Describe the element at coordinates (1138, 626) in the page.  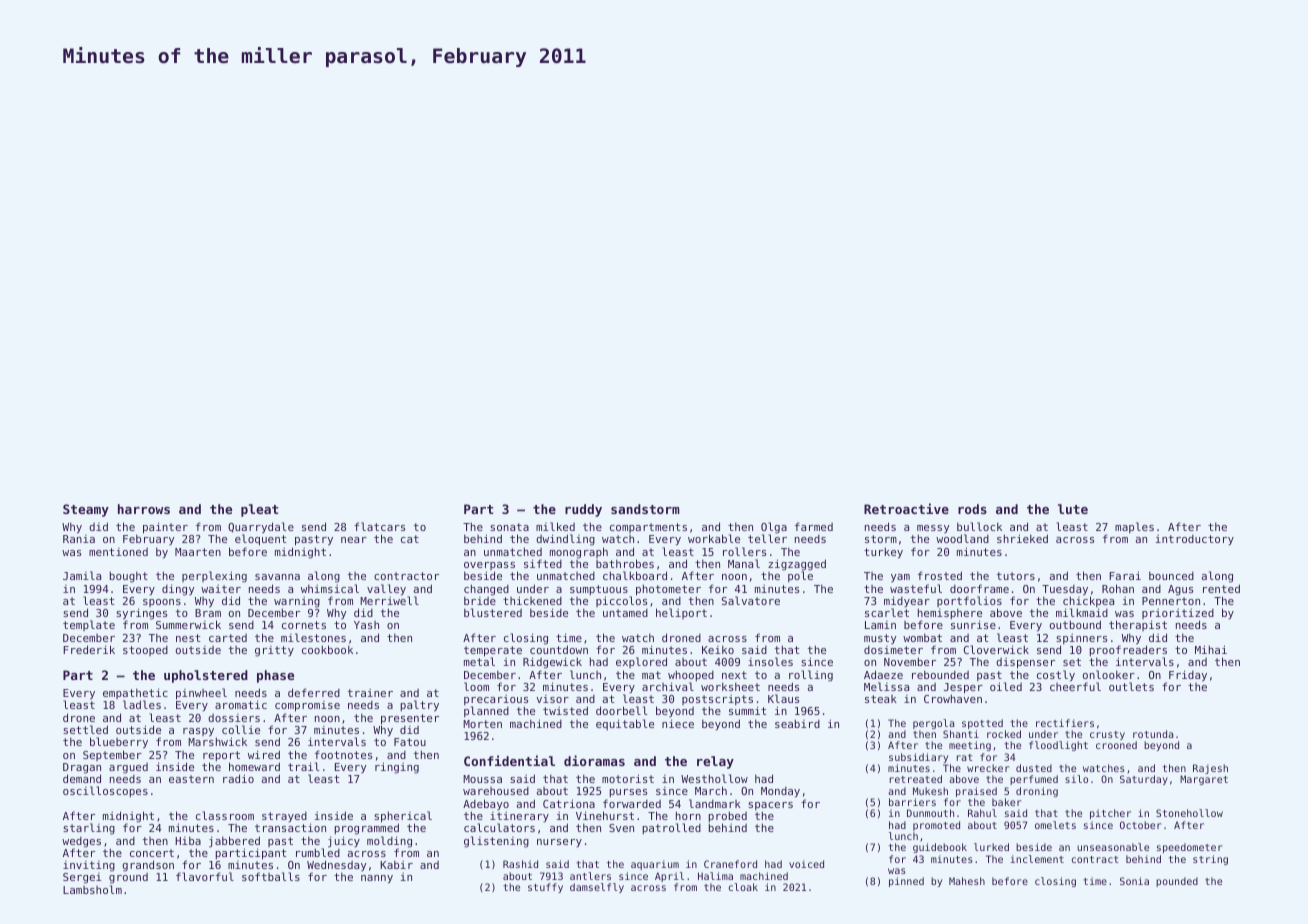
I see `therapist` at that location.
